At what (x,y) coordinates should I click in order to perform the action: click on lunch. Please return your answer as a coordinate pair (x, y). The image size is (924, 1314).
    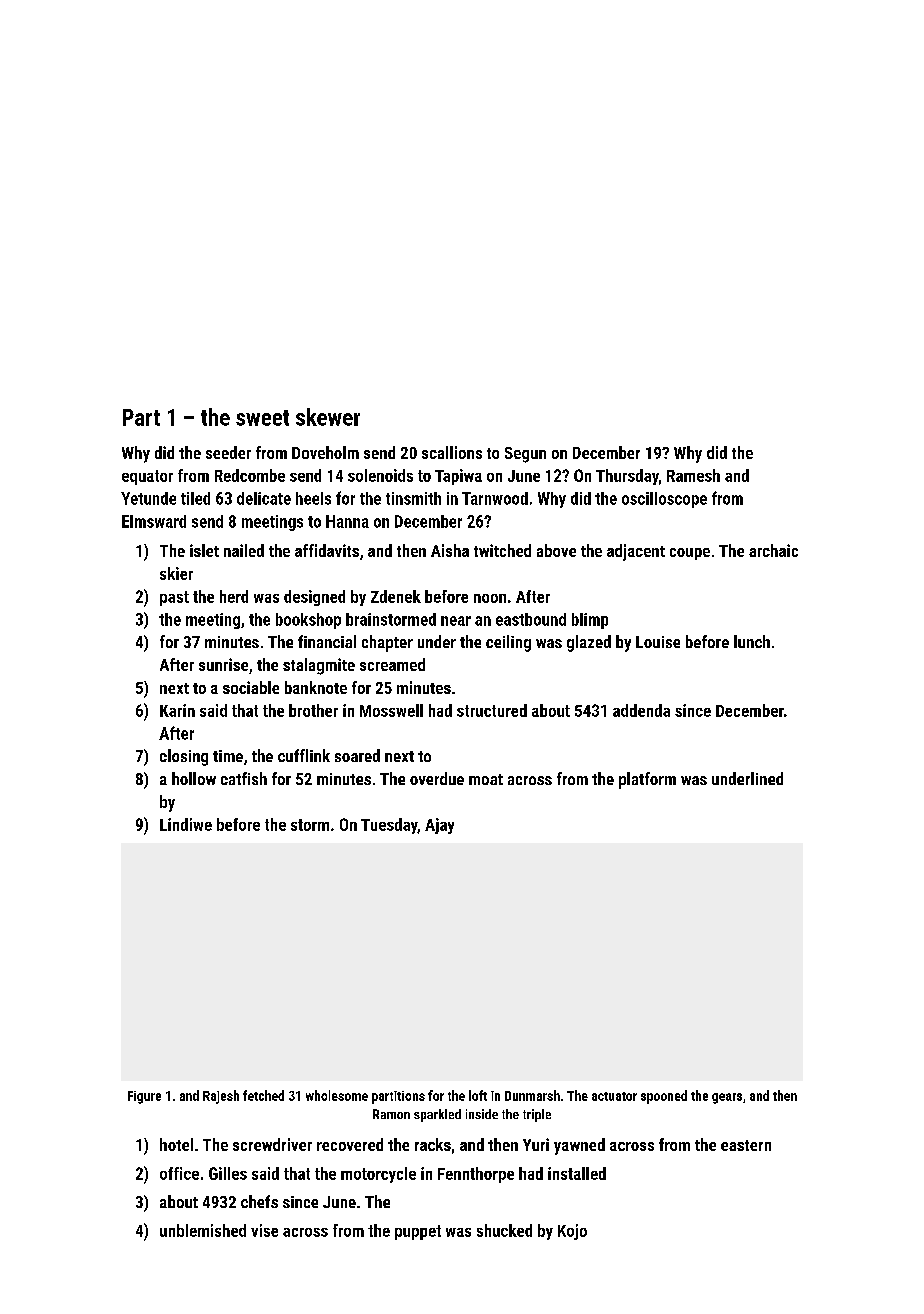
    Looking at the image, I should click on (752, 641).
